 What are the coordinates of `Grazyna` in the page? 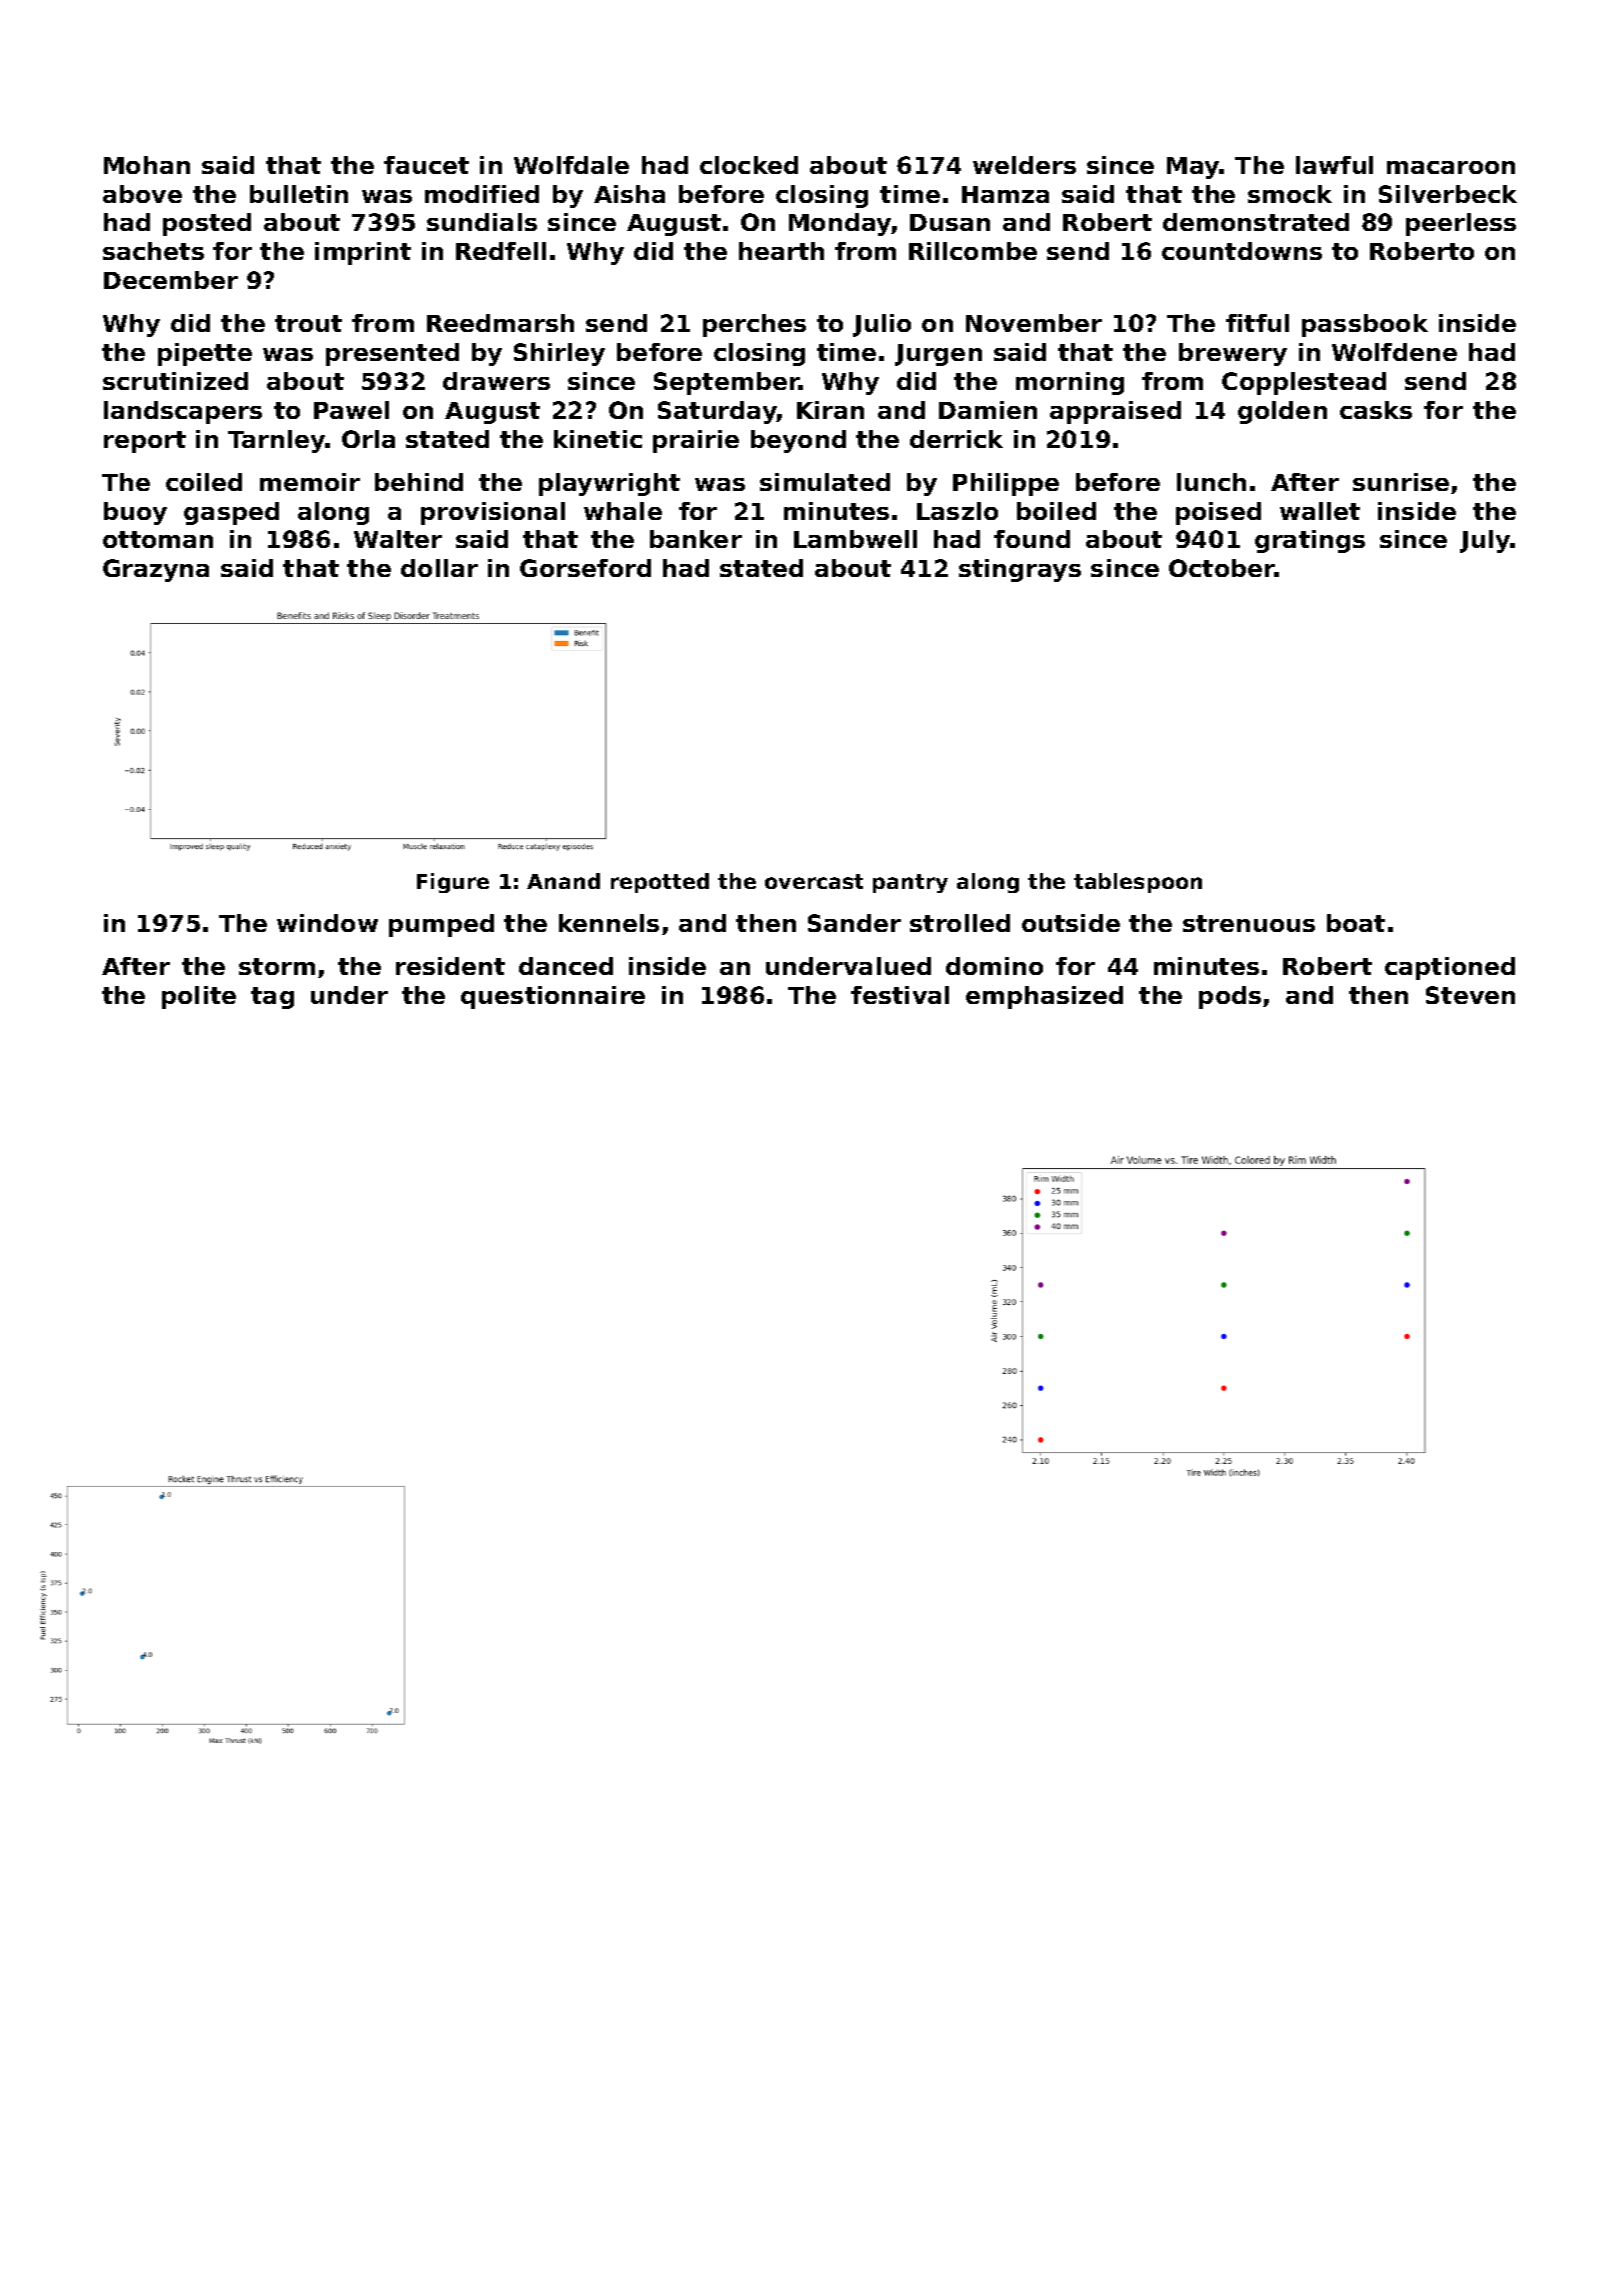 It's located at (156, 570).
